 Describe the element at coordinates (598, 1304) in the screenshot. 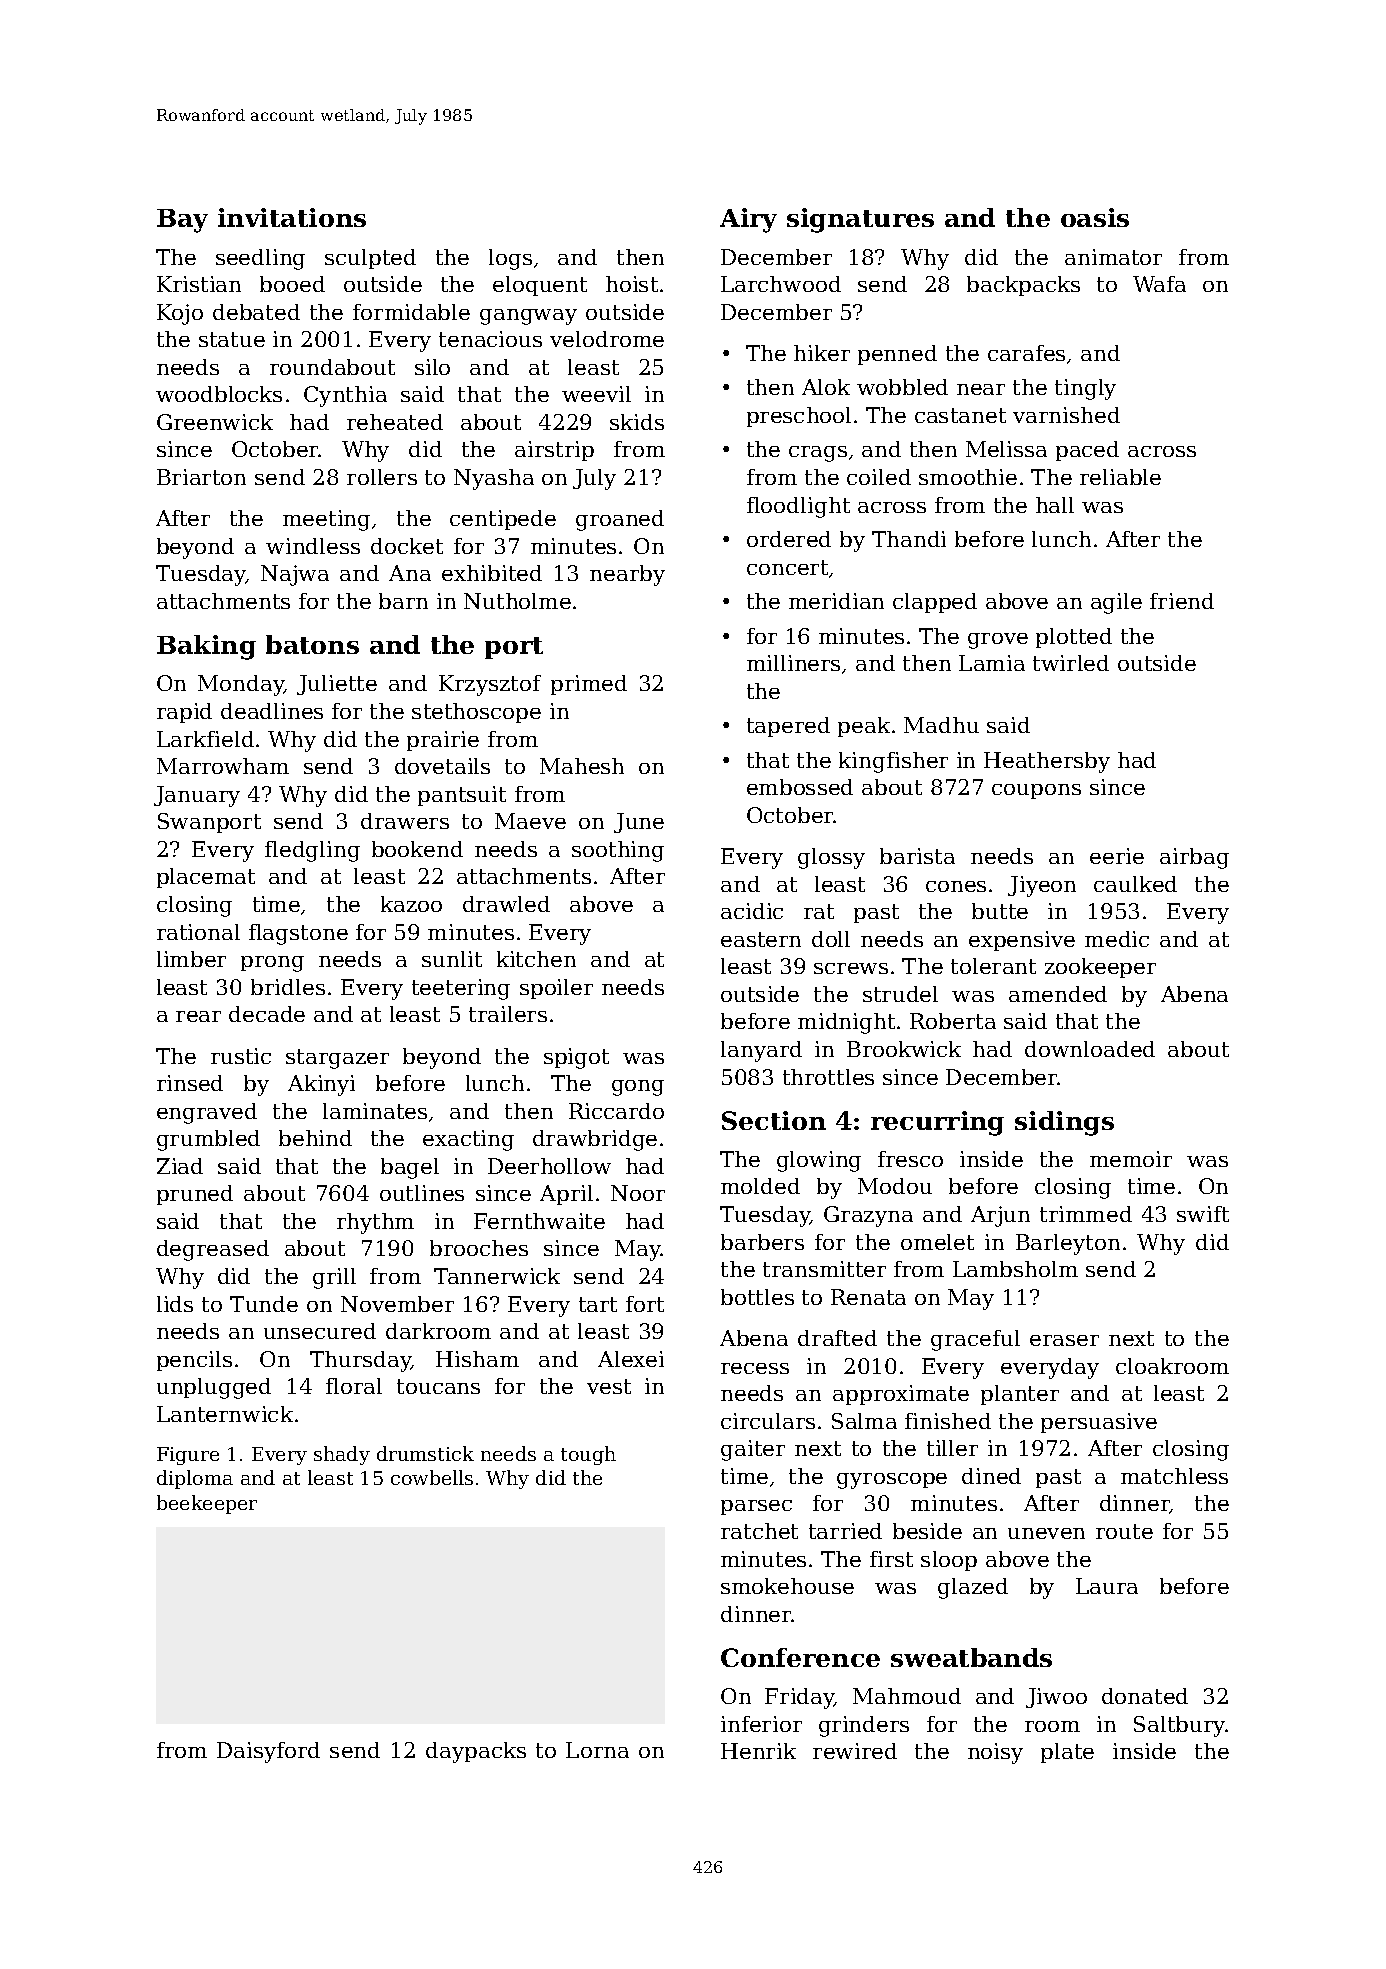

I see `tart` at that location.
